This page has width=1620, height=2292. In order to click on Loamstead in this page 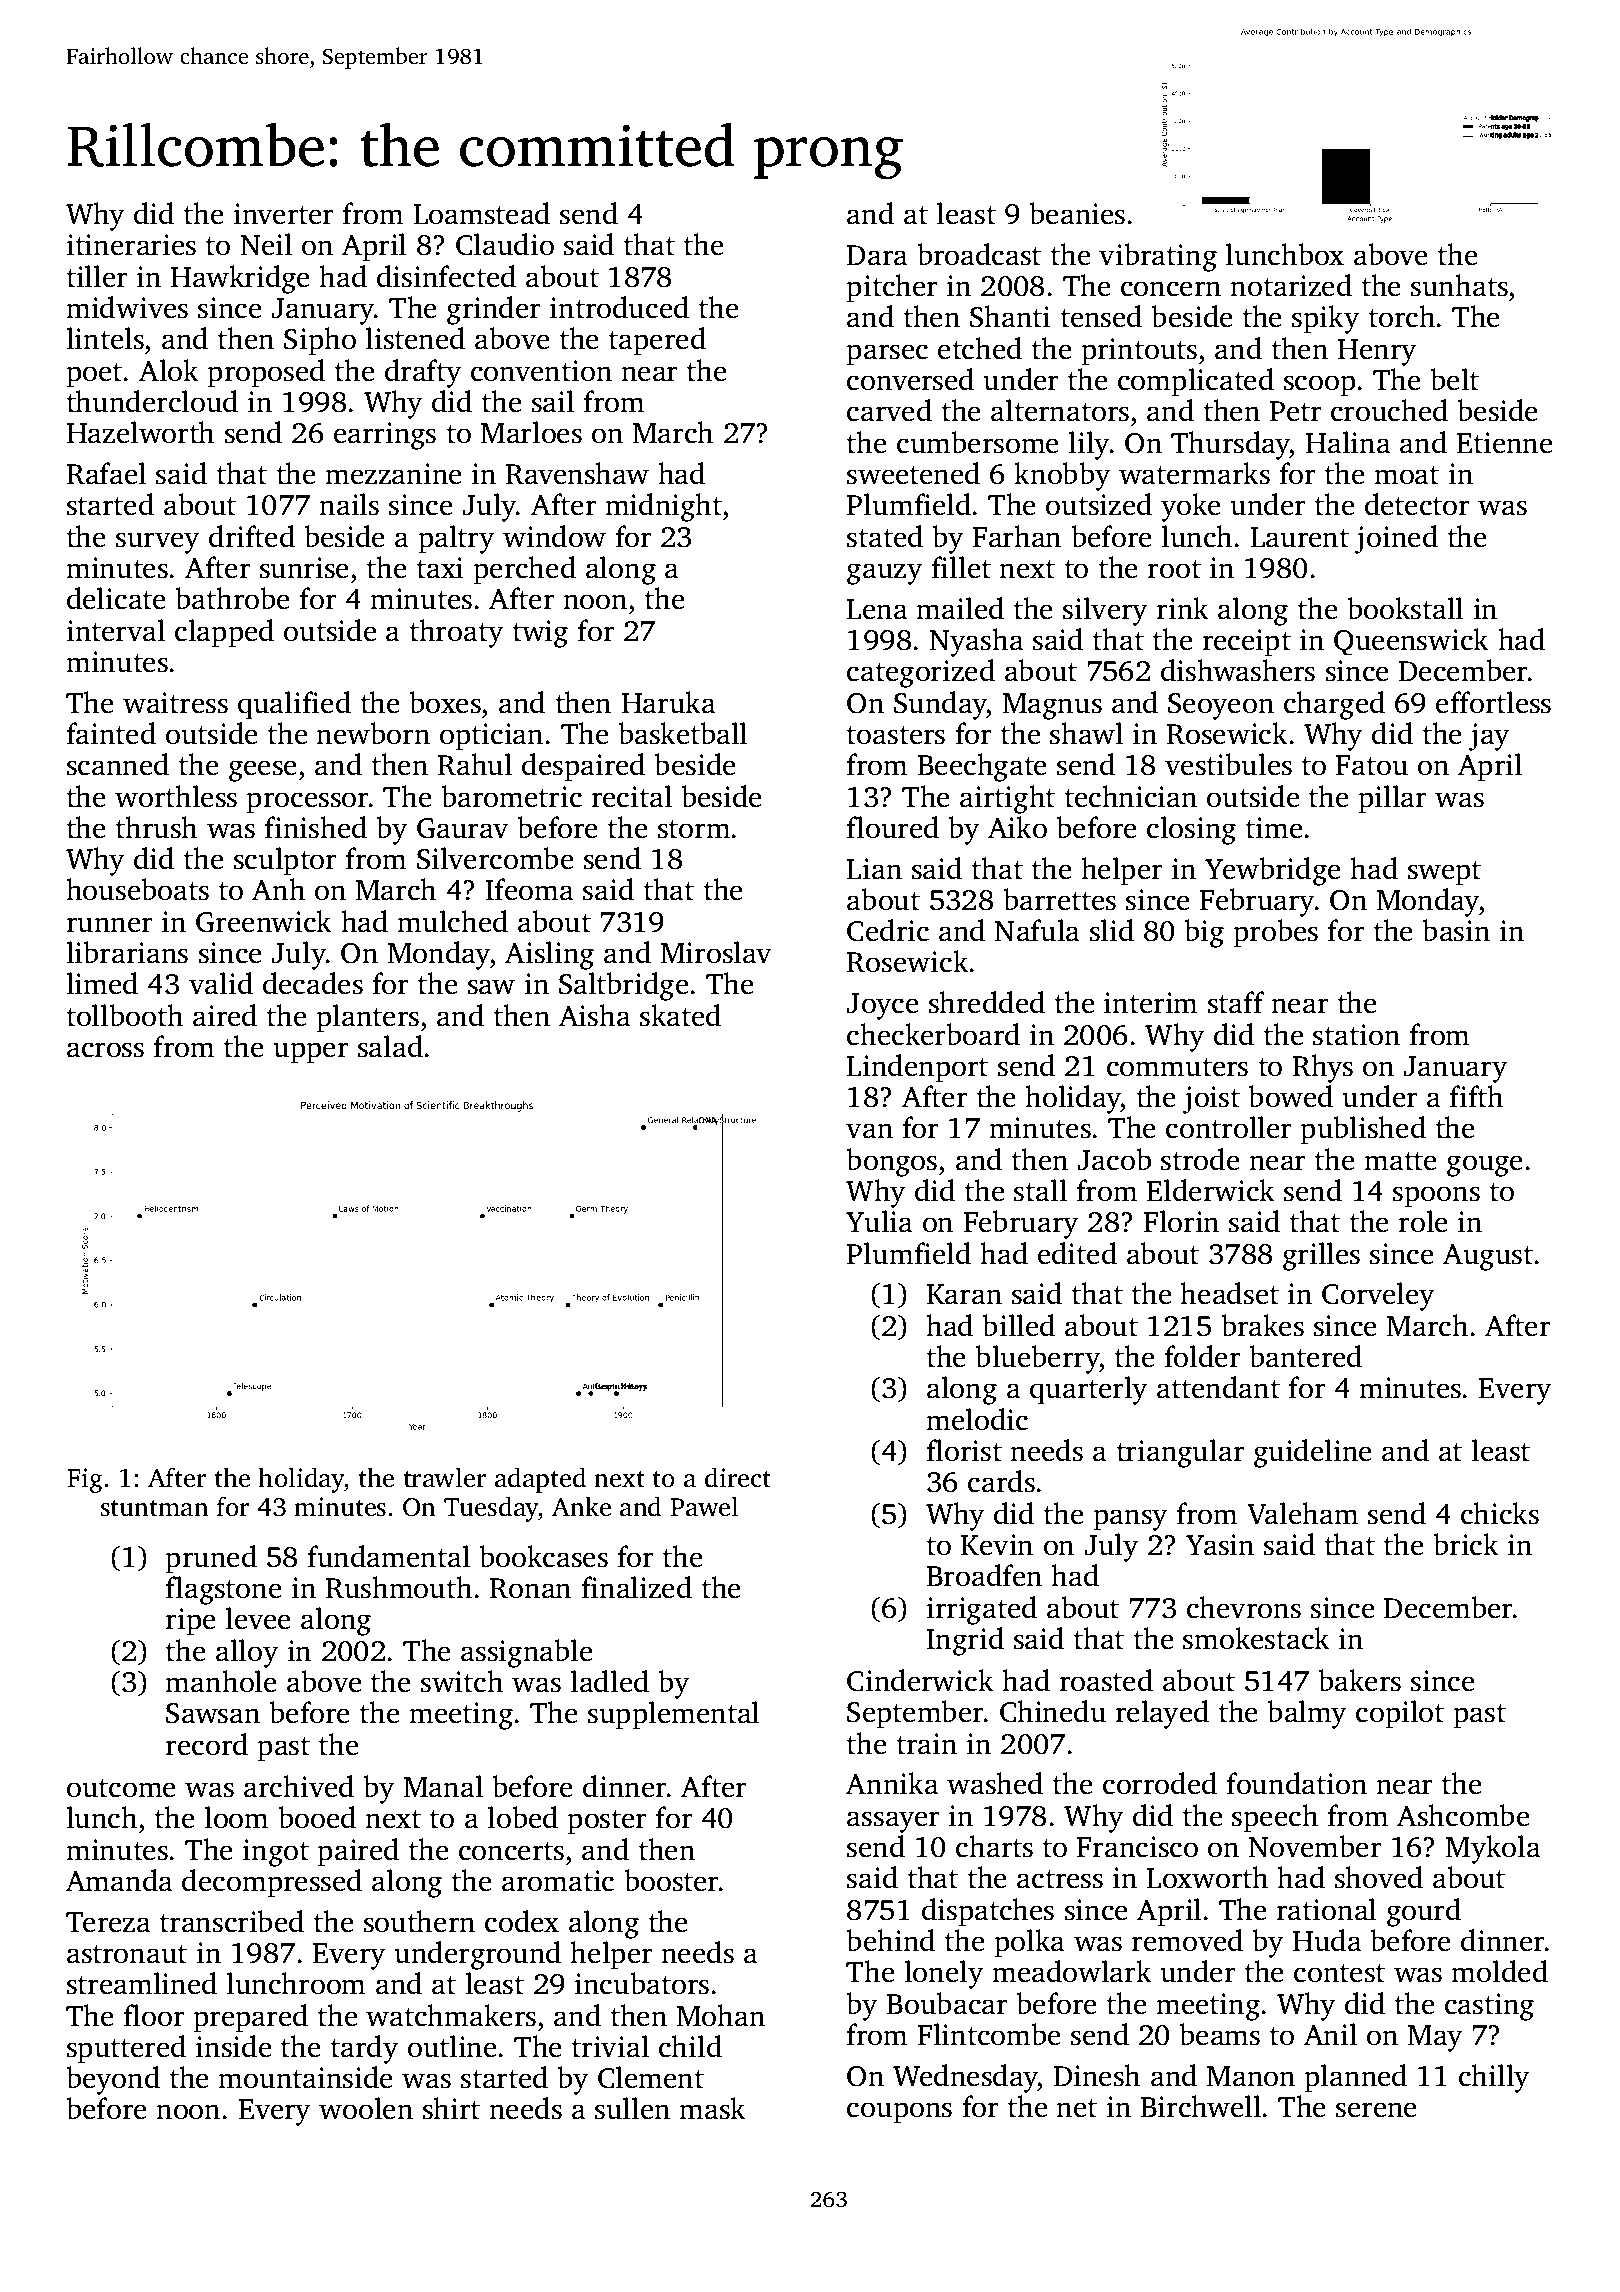, I will do `click(482, 213)`.
